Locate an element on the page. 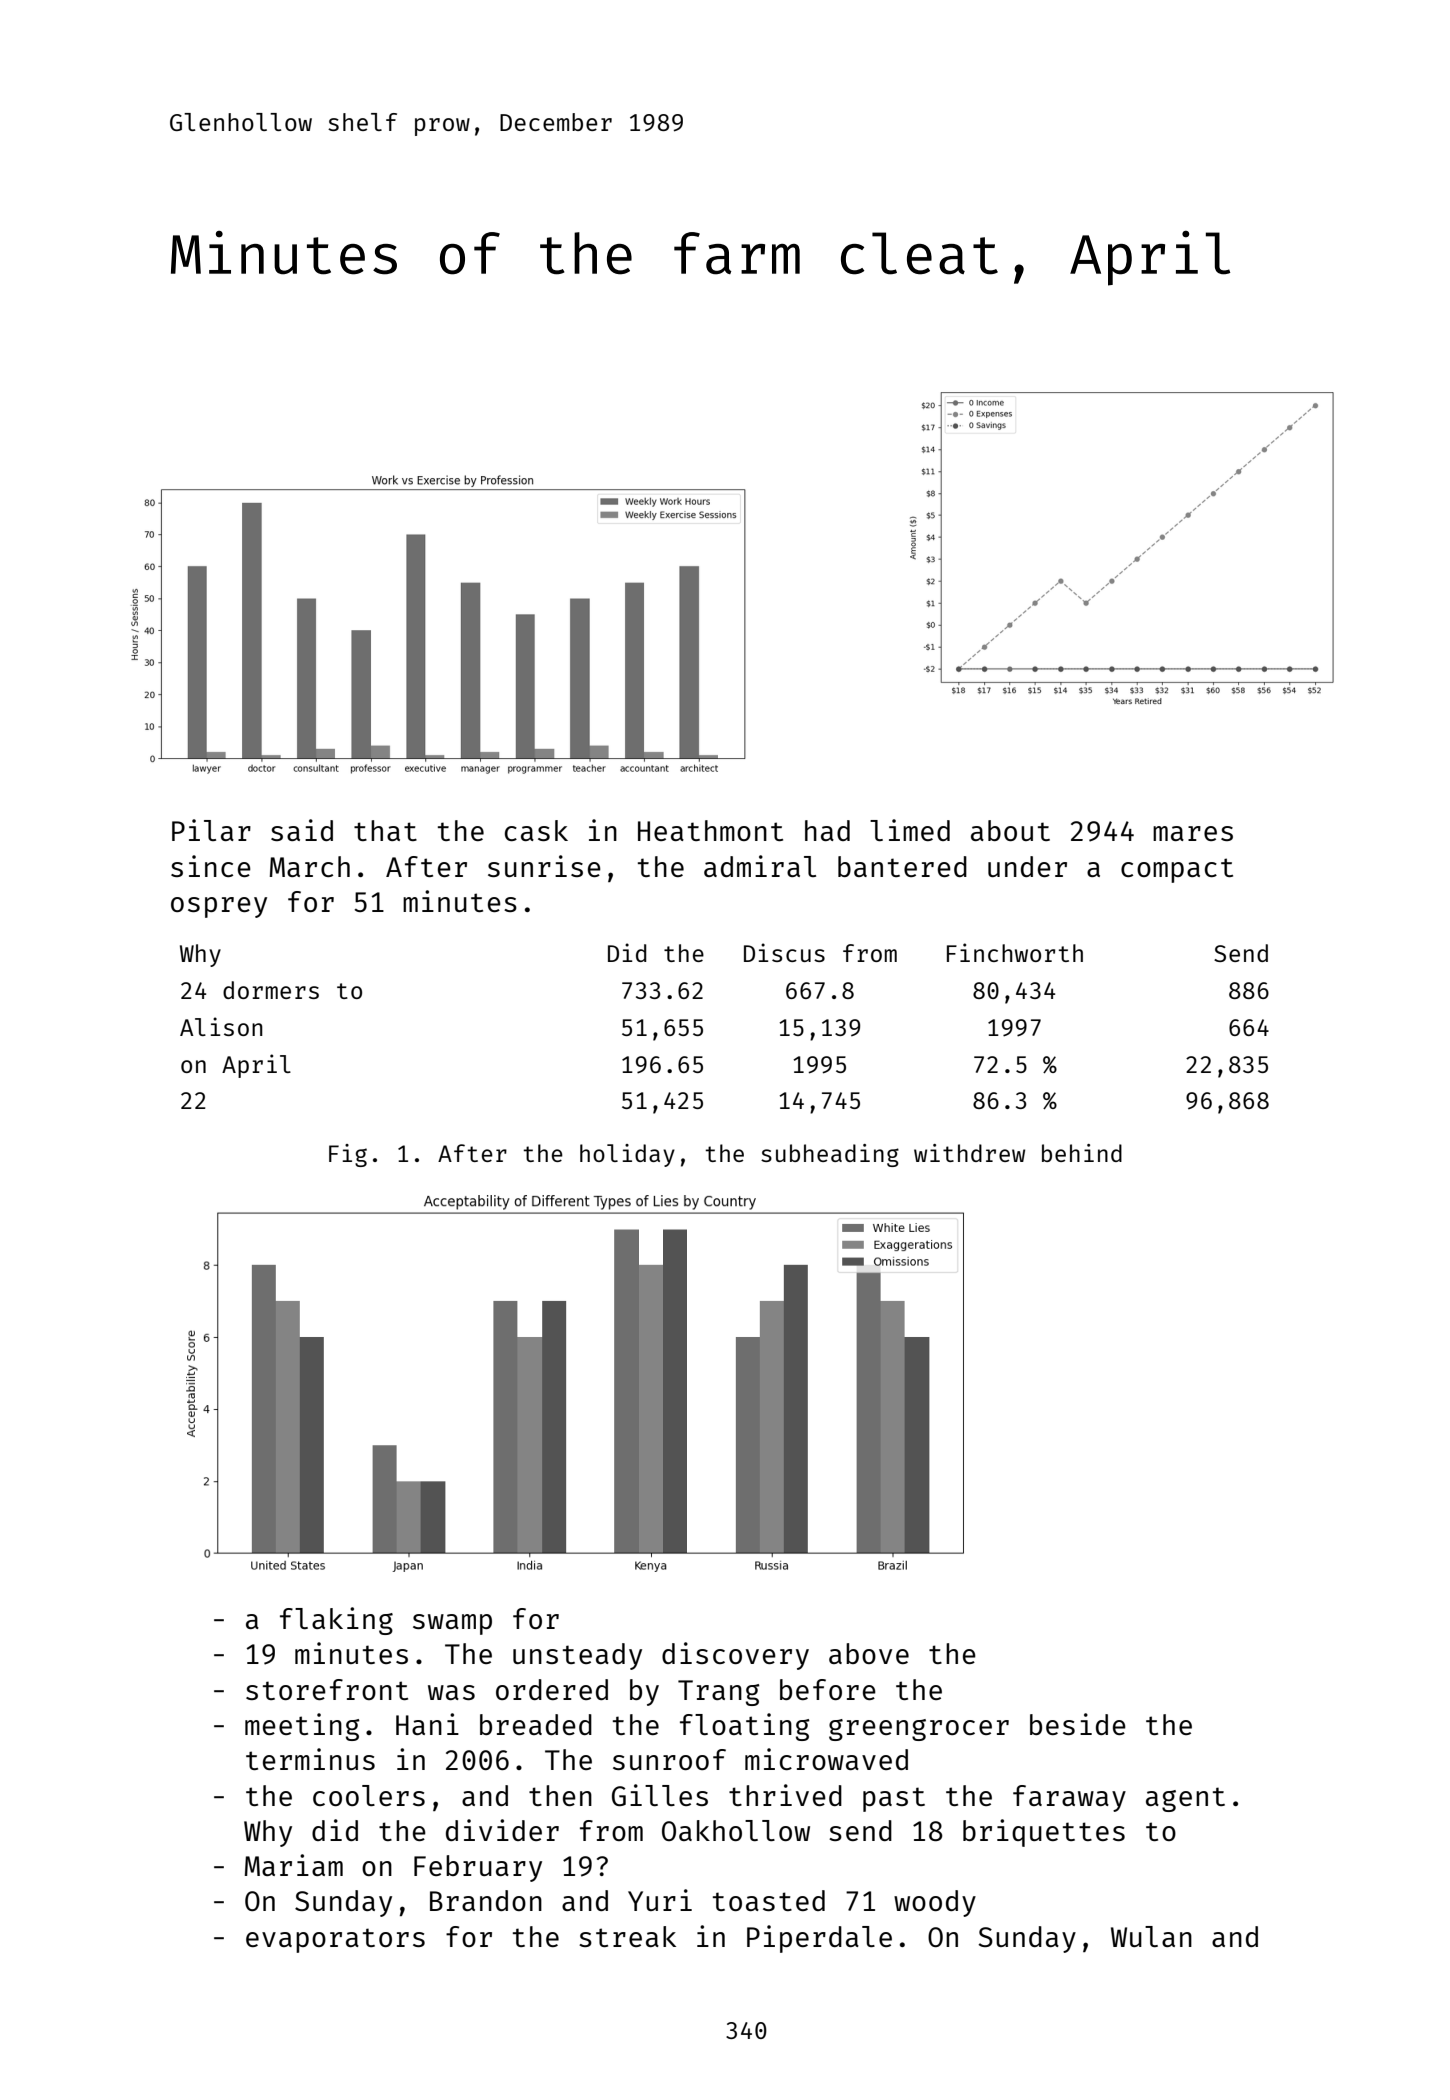 This document has height=2100, width=1450. streak is located at coordinates (627, 1936).
